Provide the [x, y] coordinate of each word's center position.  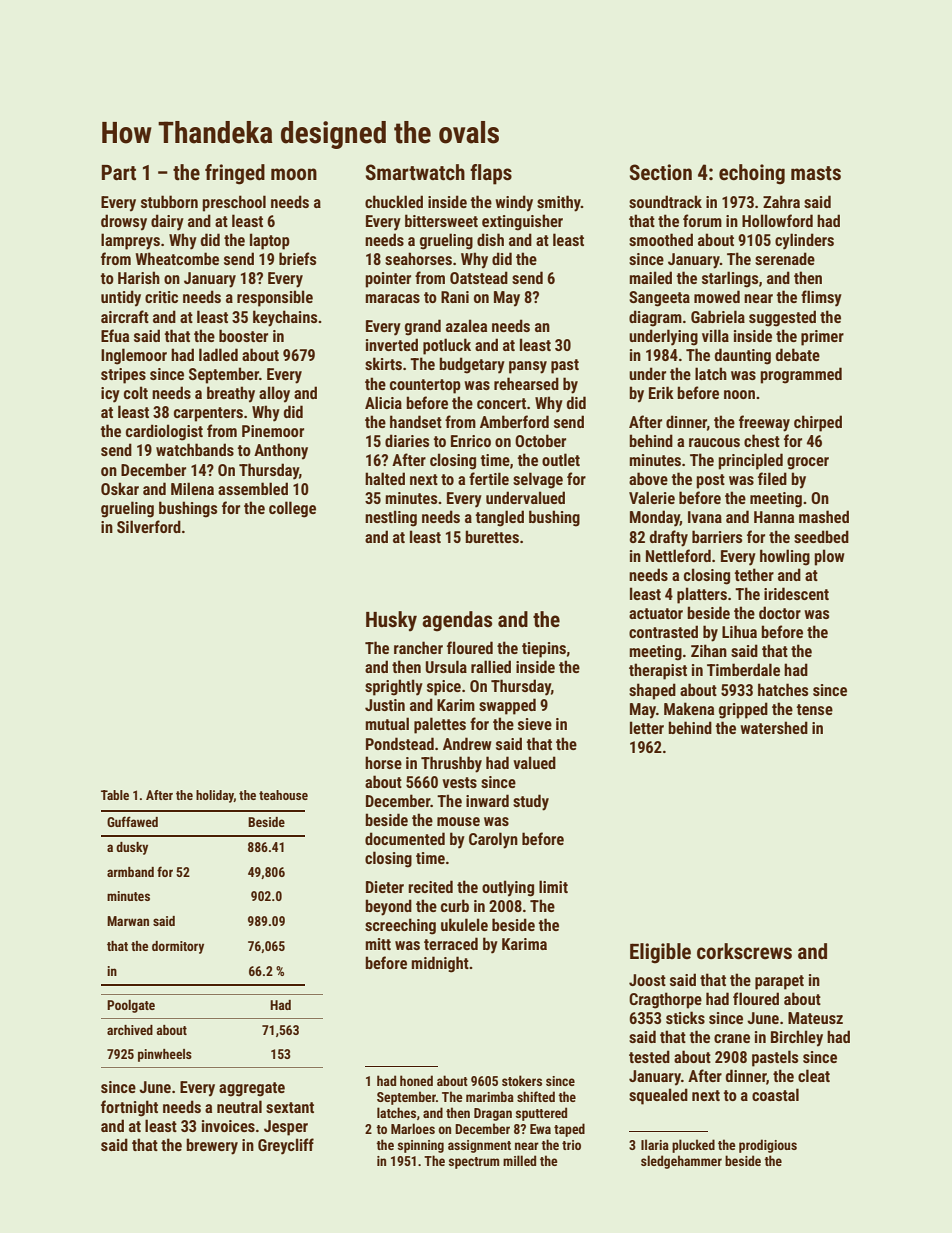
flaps [491, 174]
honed [416, 1080]
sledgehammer [681, 1162]
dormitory [178, 947]
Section [661, 172]
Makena [689, 708]
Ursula [446, 666]
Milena [192, 488]
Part [119, 173]
